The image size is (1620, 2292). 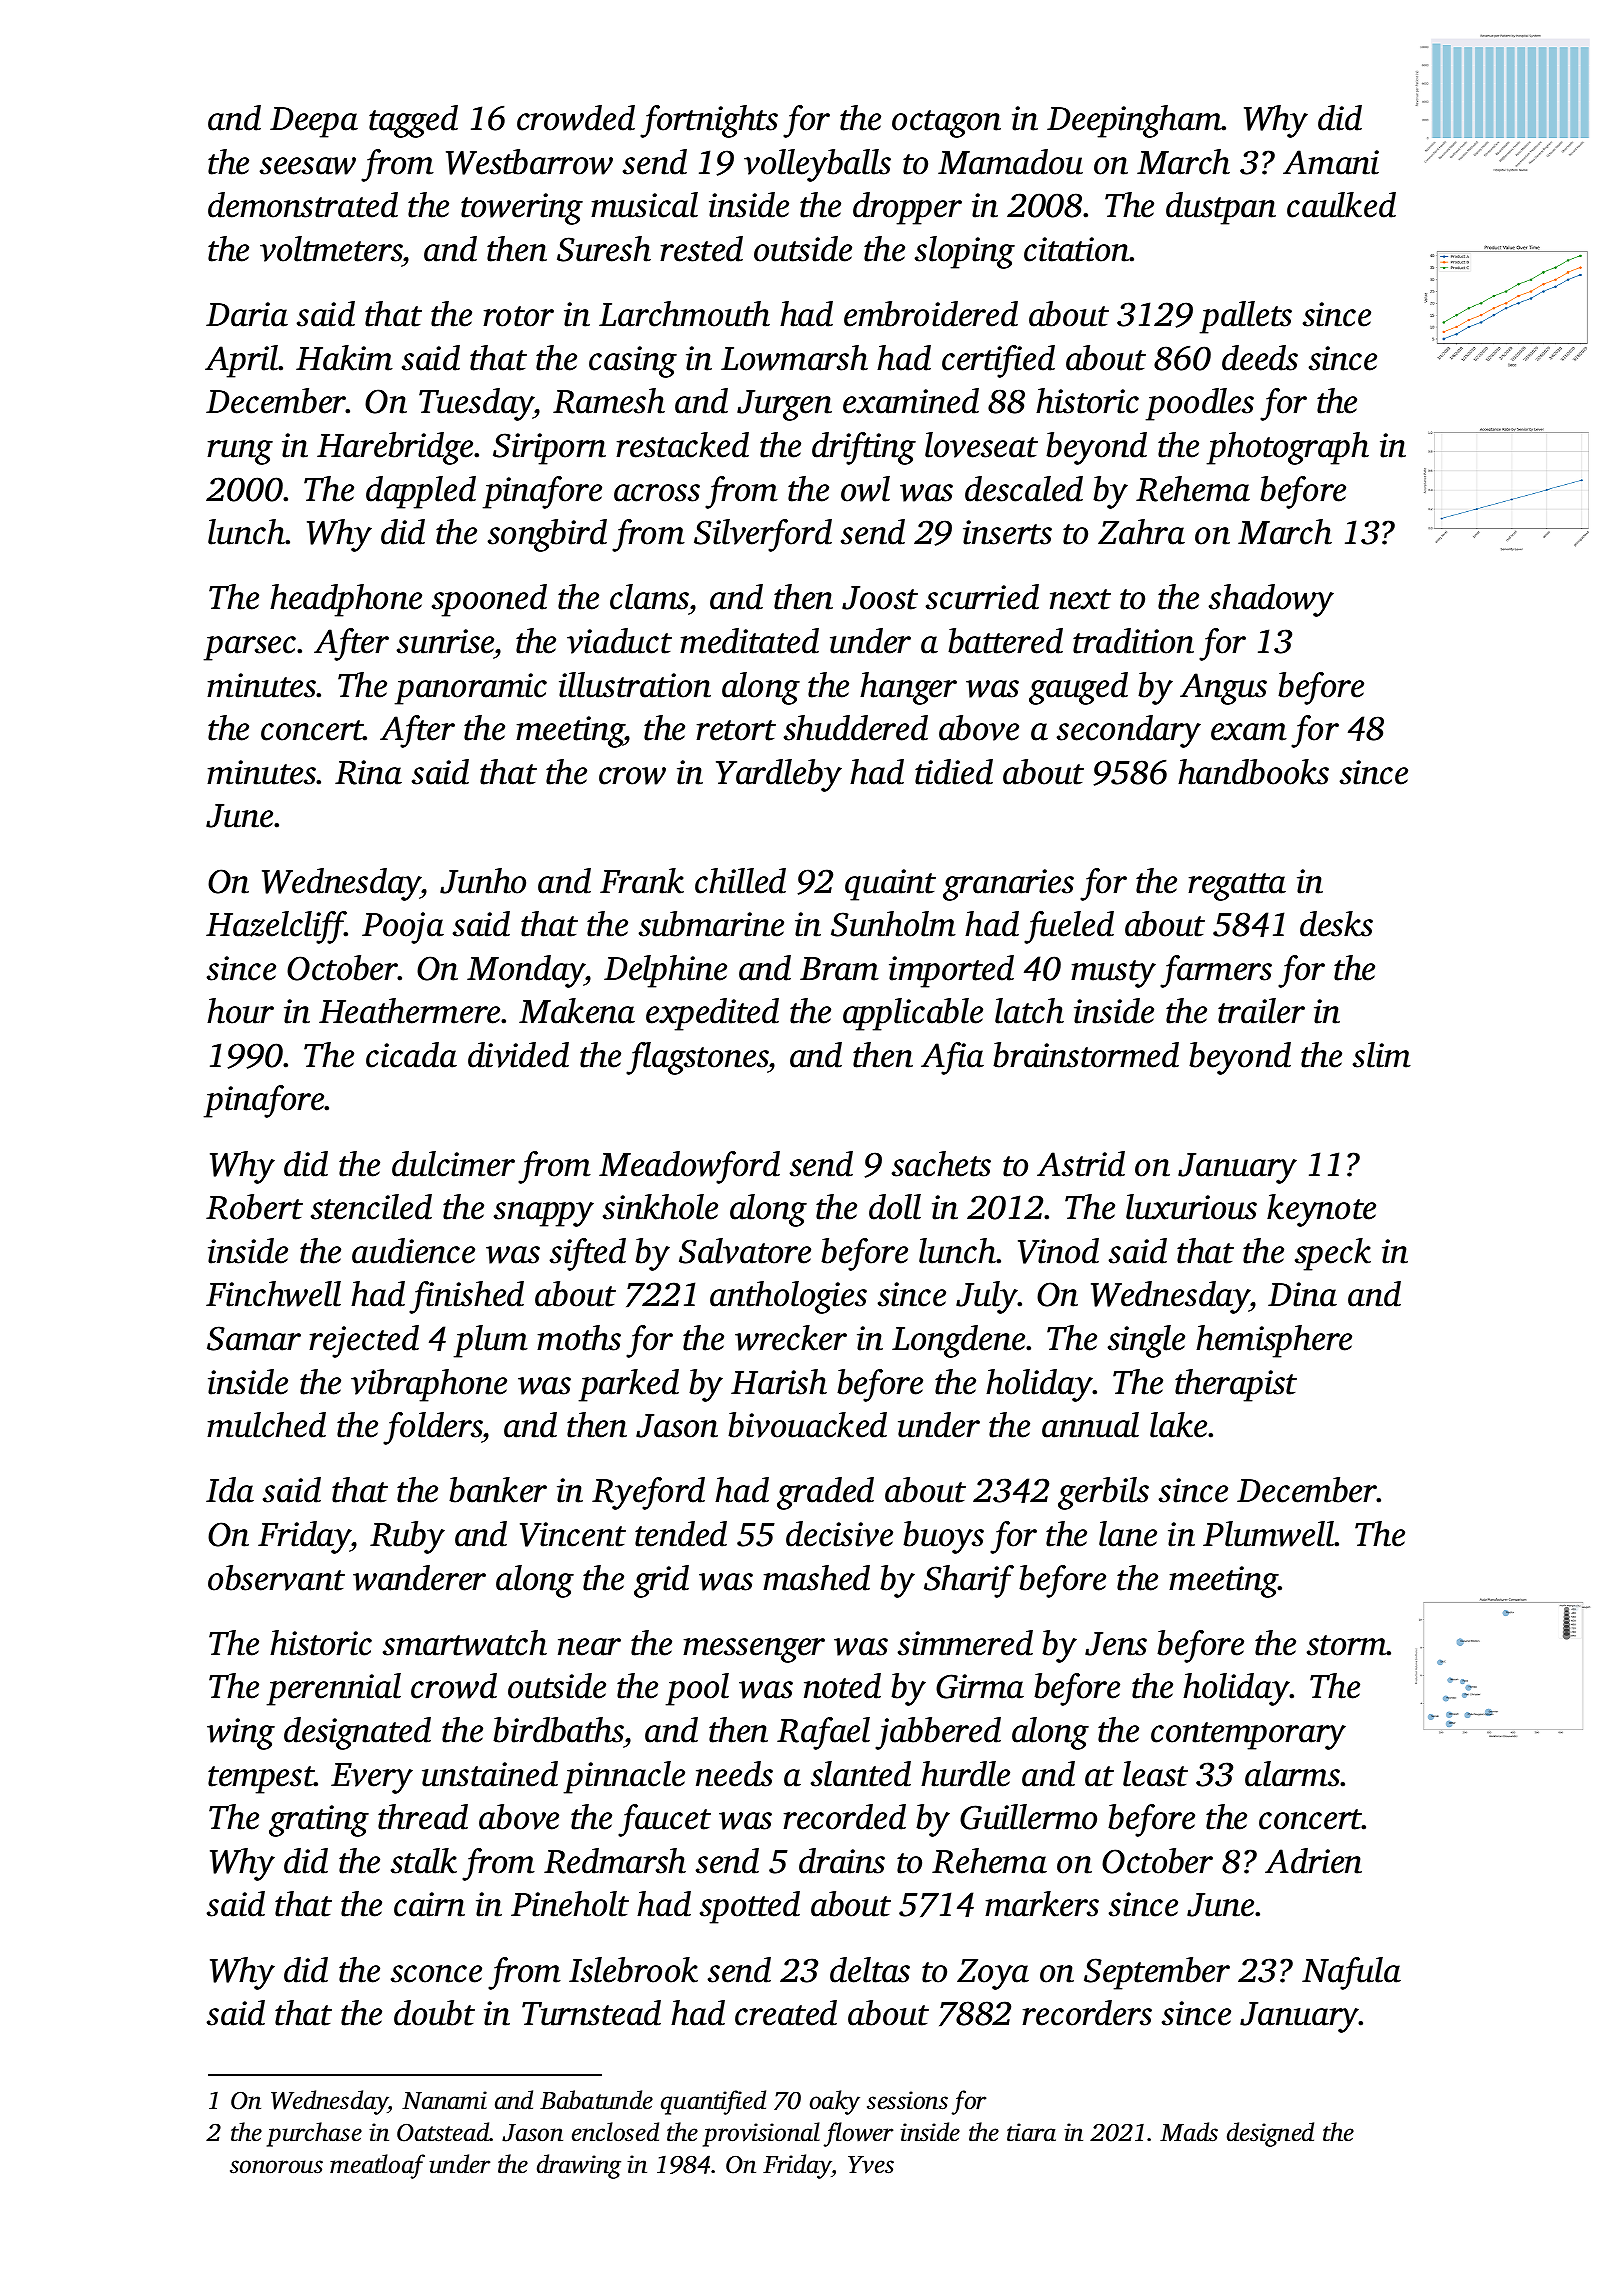 What do you see at coordinates (273, 1294) in the screenshot?
I see `Finchwell` at bounding box center [273, 1294].
